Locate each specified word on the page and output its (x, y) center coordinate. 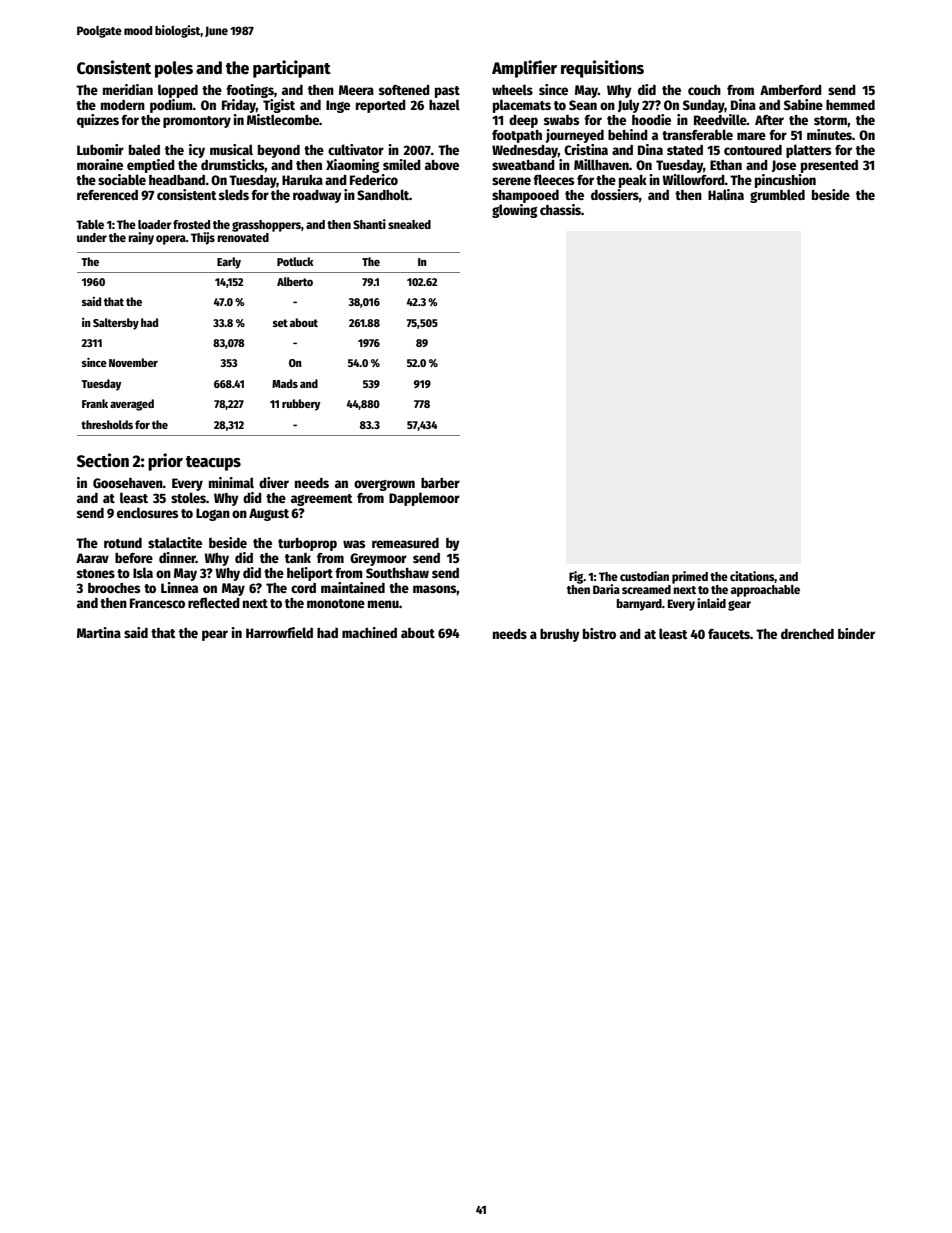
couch (704, 90)
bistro (599, 633)
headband (177, 180)
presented (829, 166)
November (133, 362)
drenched (807, 634)
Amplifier (524, 69)
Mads (285, 383)
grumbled (777, 196)
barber (440, 483)
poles (174, 69)
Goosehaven (128, 483)
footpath (517, 136)
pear (215, 635)
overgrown (384, 485)
